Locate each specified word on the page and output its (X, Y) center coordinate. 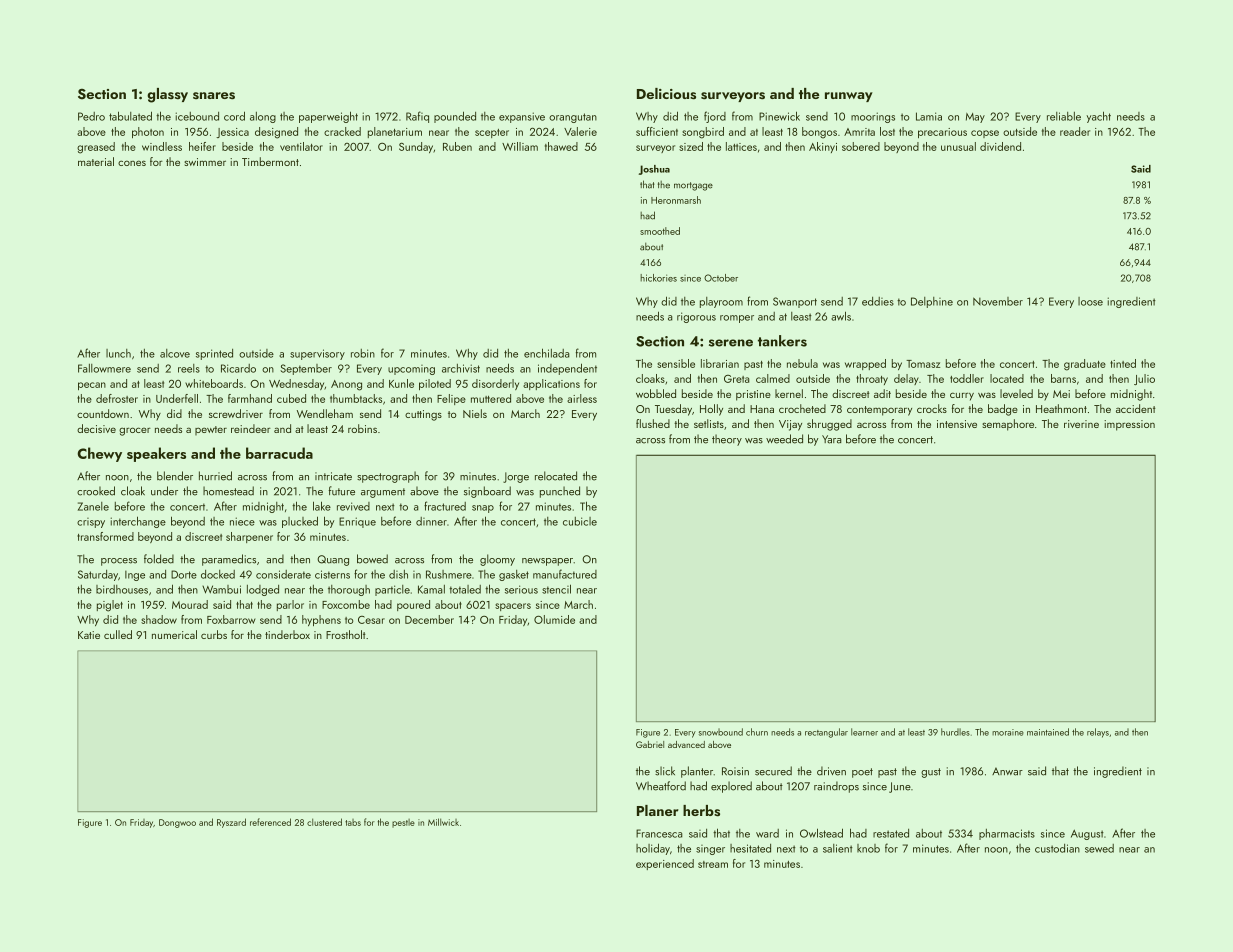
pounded (455, 117)
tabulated (130, 116)
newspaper (547, 562)
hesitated (750, 848)
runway (849, 97)
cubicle (580, 521)
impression (1129, 425)
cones (132, 163)
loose (1090, 301)
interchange (138, 522)
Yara (832, 439)
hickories (658, 278)
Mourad (190, 604)
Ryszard (231, 823)
